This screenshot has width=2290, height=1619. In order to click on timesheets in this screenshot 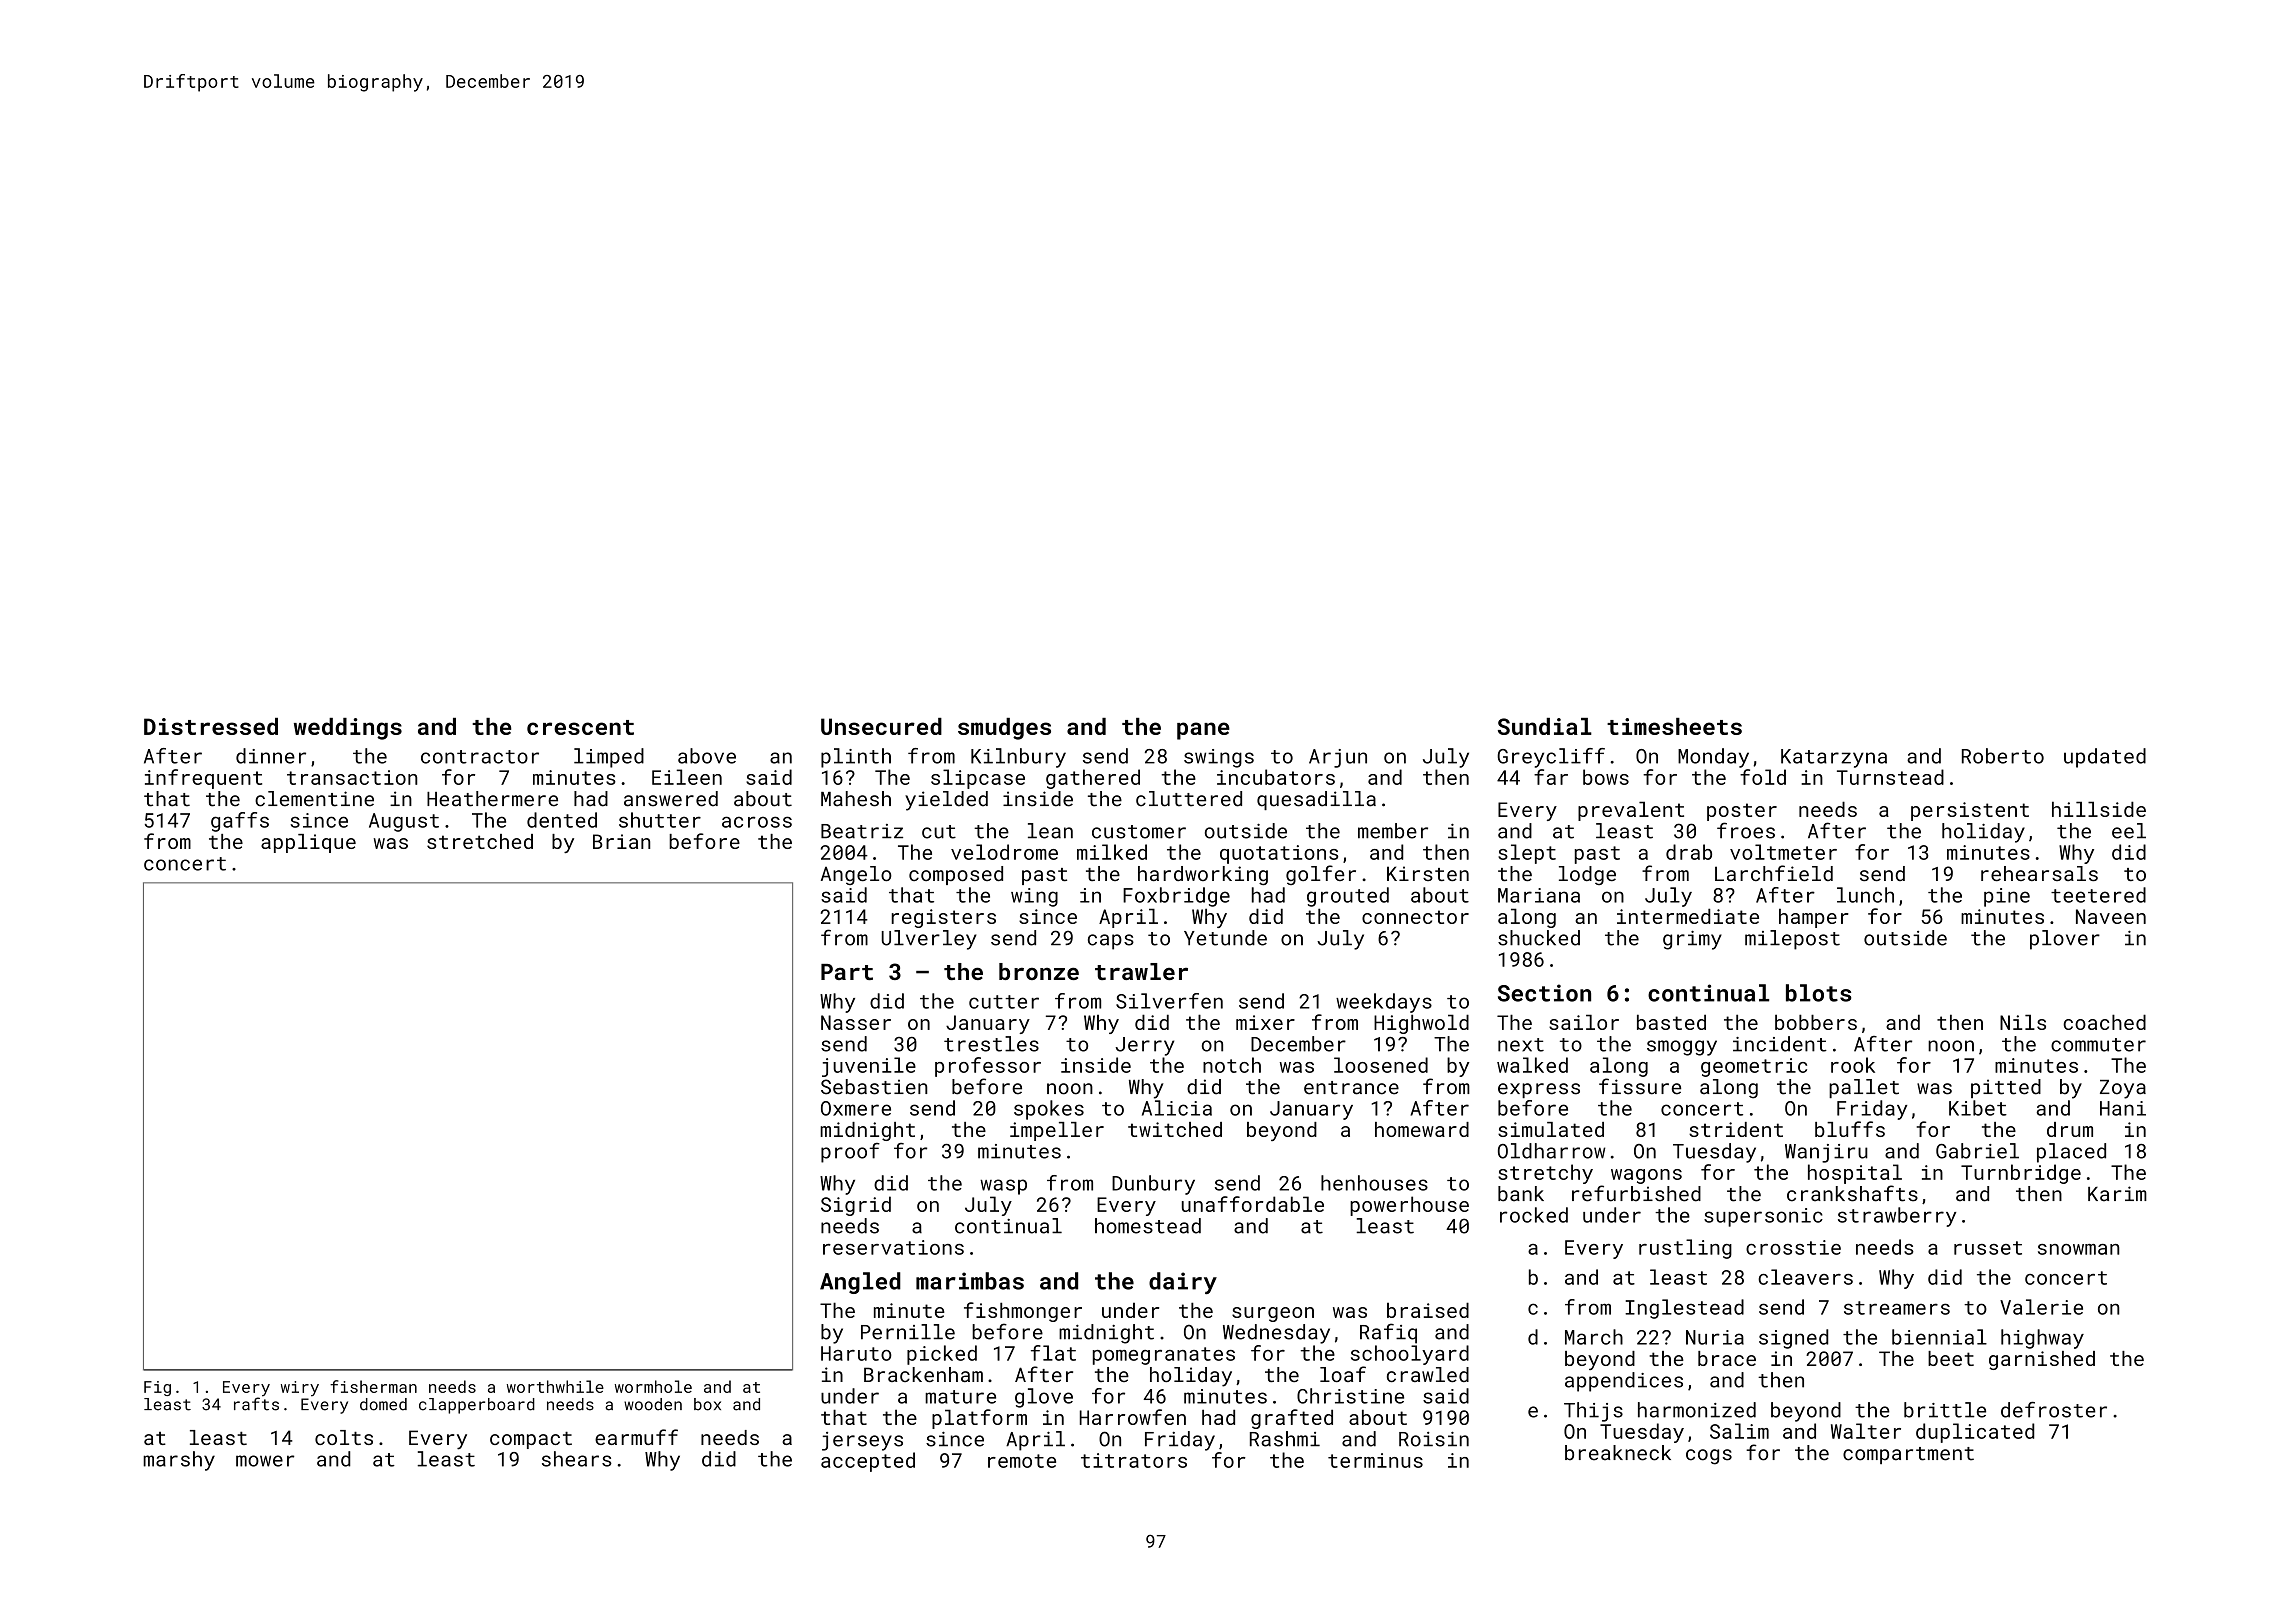, I will do `click(1674, 726)`.
